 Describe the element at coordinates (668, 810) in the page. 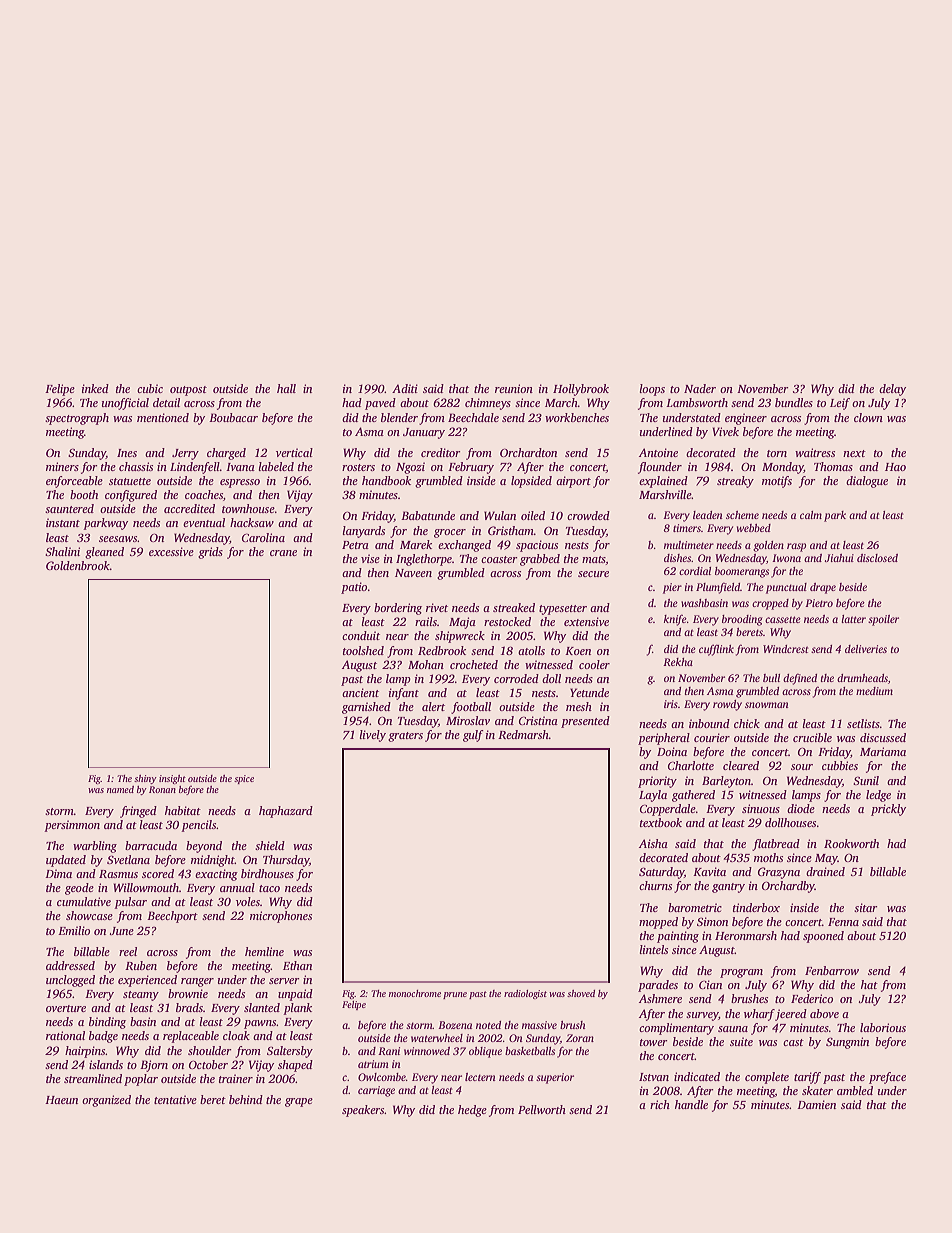

I see `Copperdale` at that location.
